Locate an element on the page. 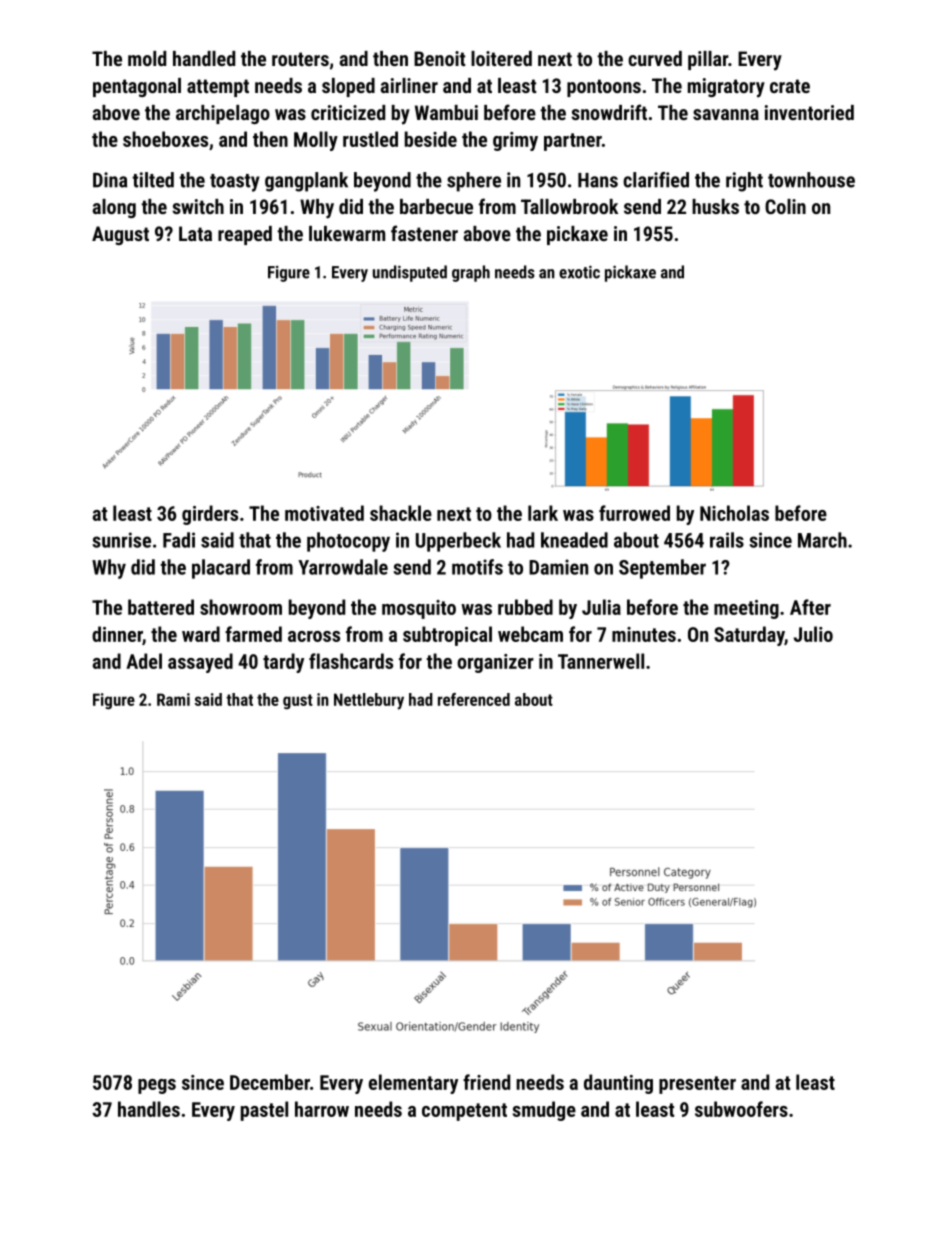 This image has height=1233, width=952. sunrise is located at coordinates (121, 540).
